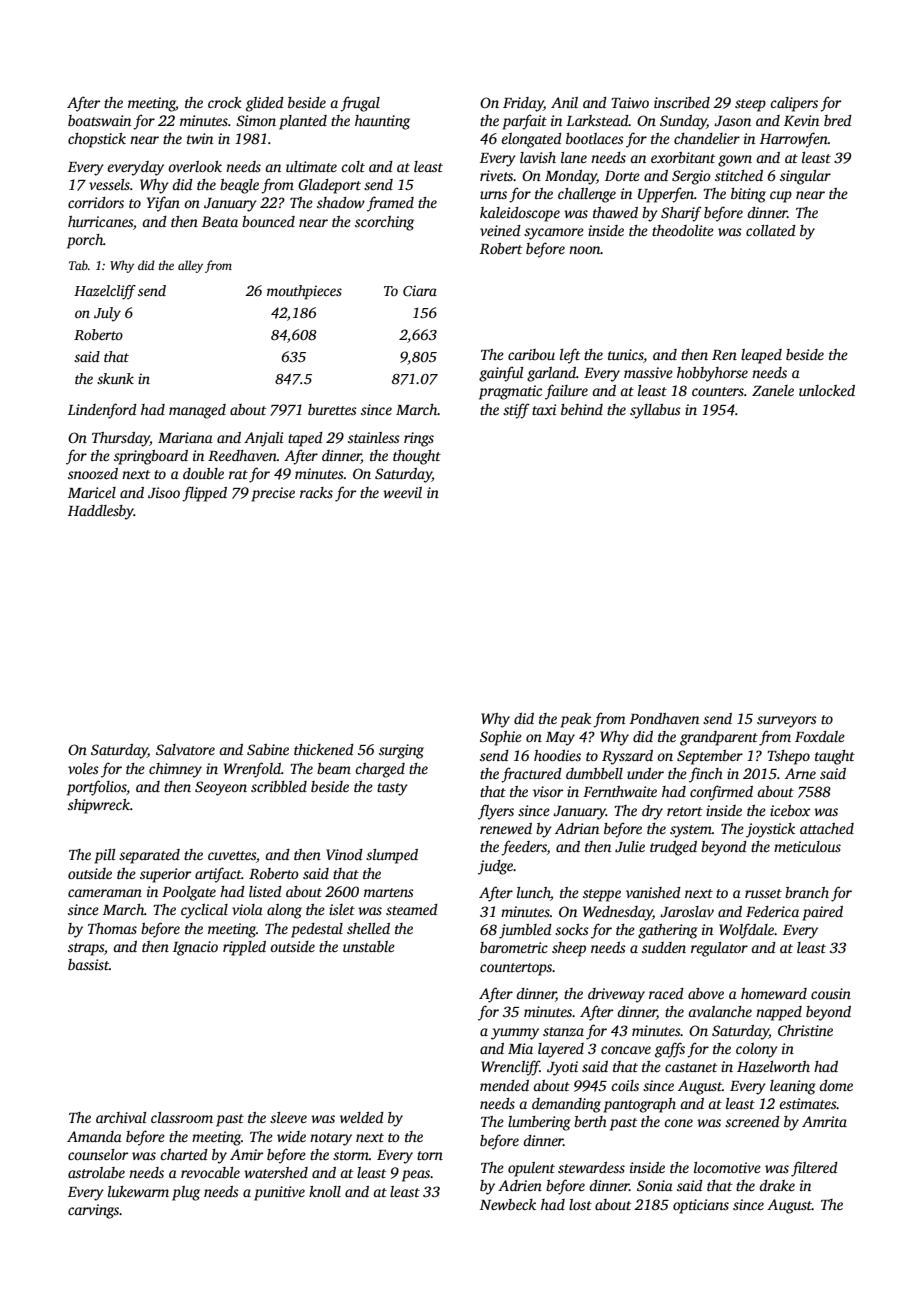 The height and width of the screenshot is (1308, 924). I want to click on Upperfen, so click(666, 195).
